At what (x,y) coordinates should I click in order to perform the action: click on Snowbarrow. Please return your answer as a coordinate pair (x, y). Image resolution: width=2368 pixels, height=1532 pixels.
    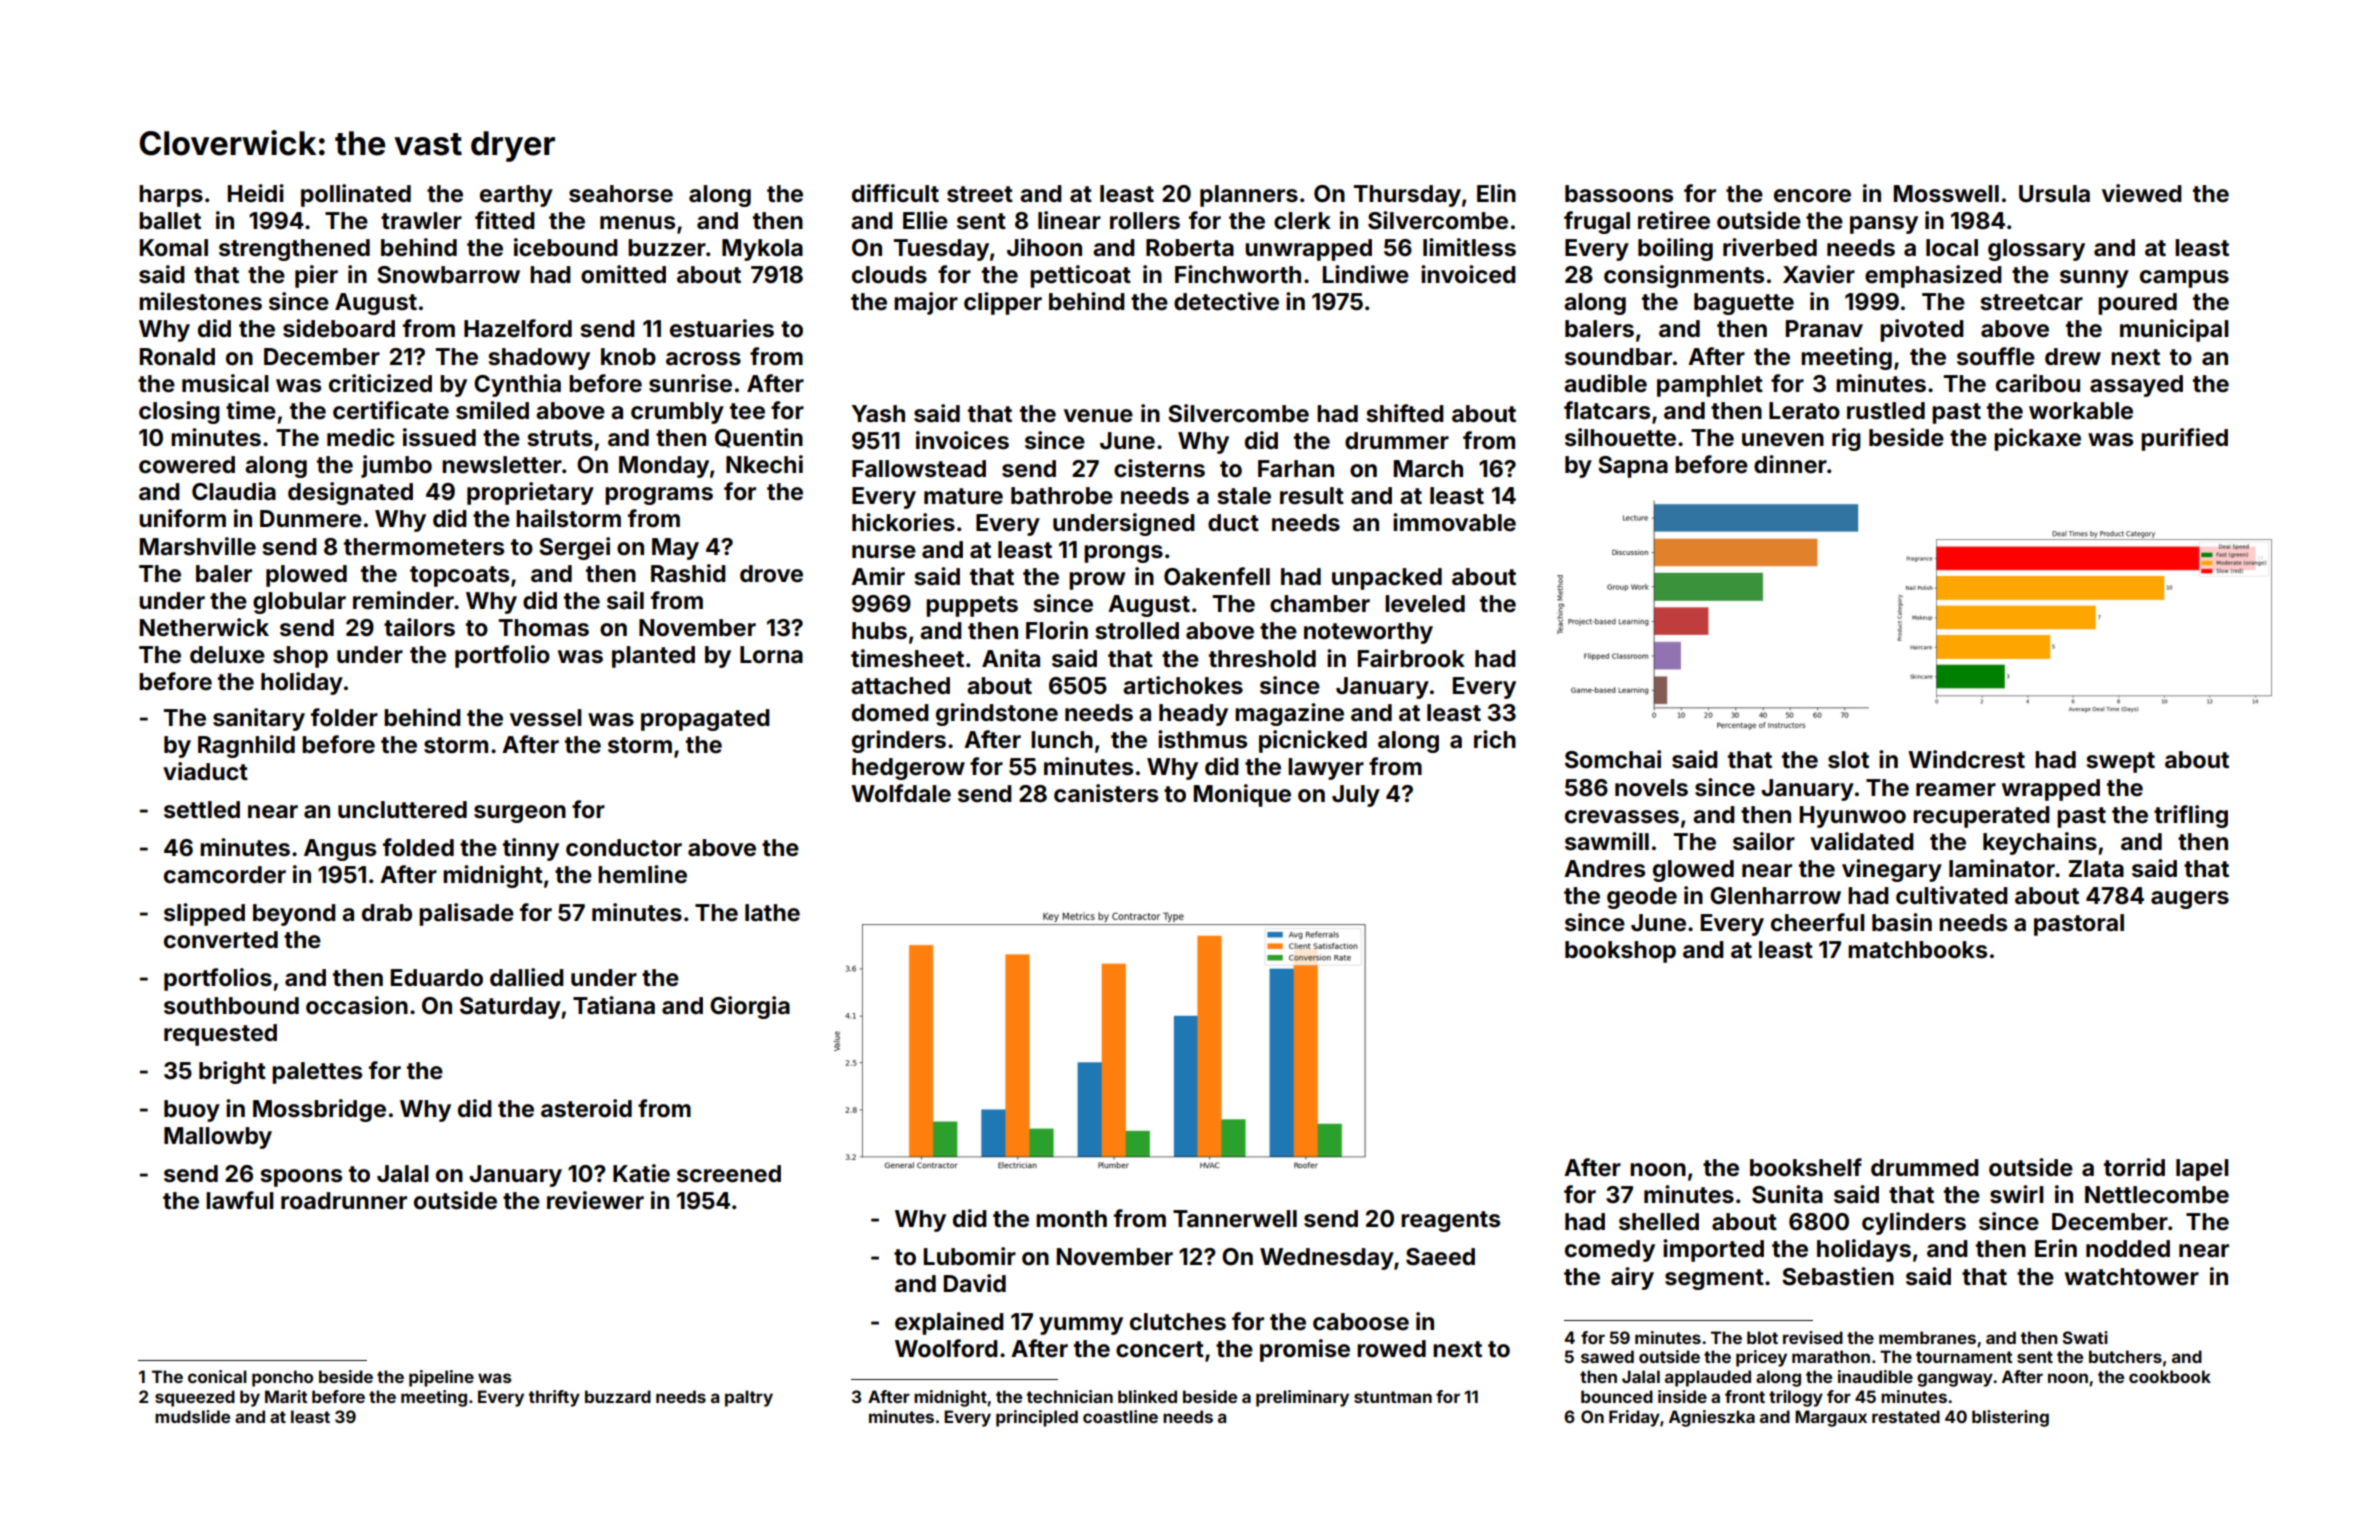
    Looking at the image, I should click on (448, 275).
